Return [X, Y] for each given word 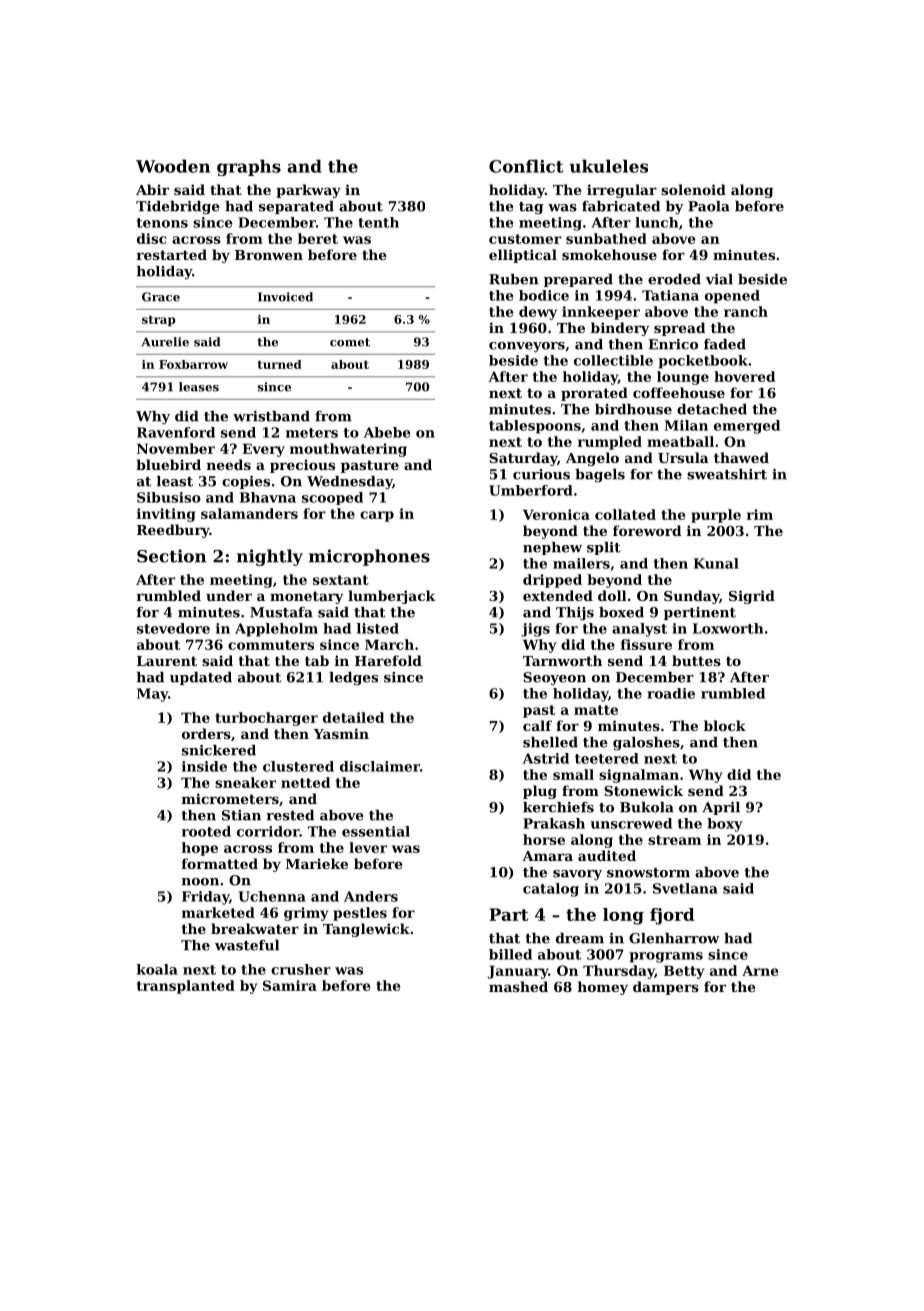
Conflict [526, 166]
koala [157, 969]
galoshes [646, 744]
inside [204, 766]
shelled [550, 742]
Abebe [387, 432]
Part [508, 914]
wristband [271, 416]
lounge [683, 378]
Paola [709, 206]
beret [318, 238]
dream [580, 938]
